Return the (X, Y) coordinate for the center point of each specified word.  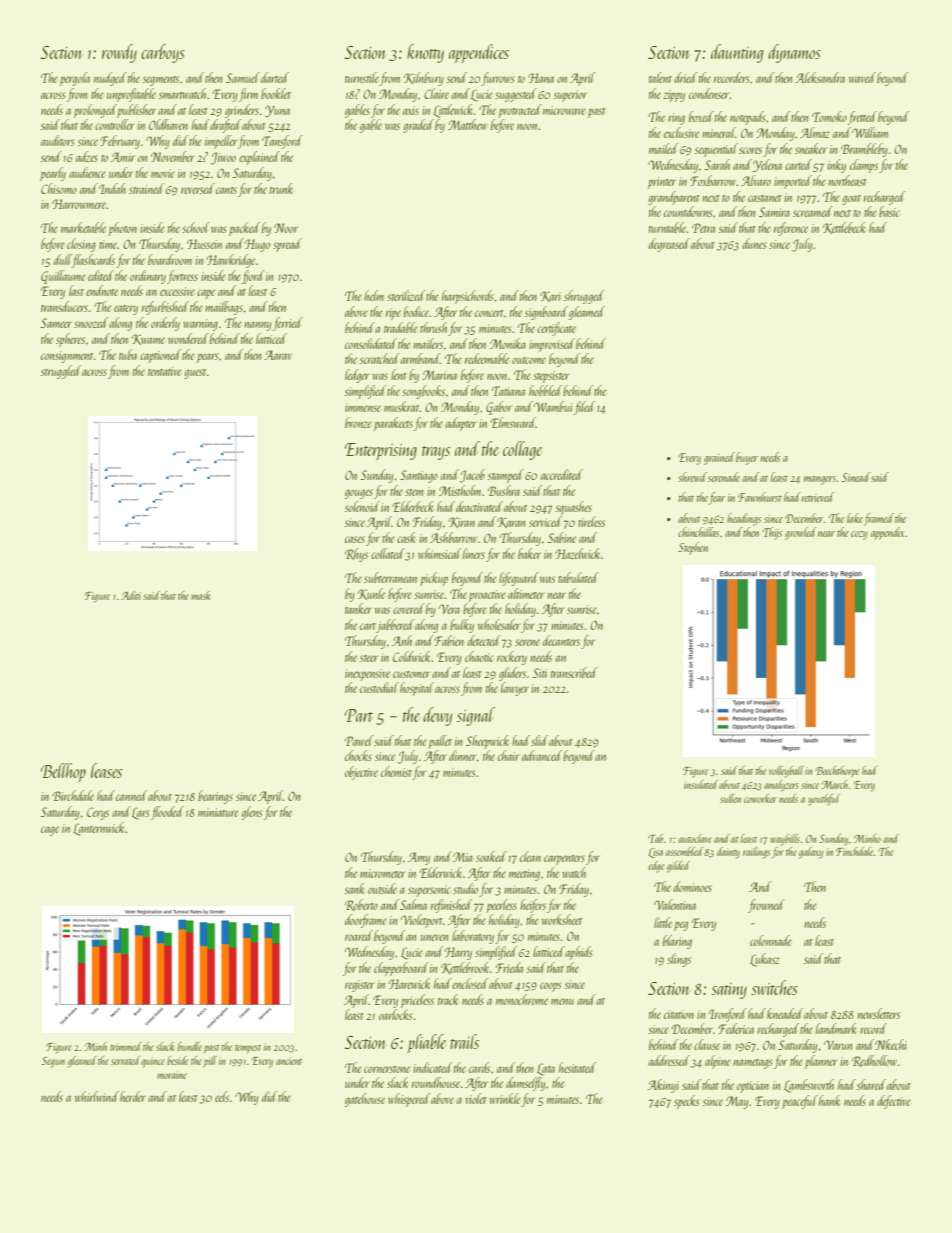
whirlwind (97, 1096)
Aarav (278, 355)
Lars (140, 813)
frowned (766, 906)
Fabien (449, 640)
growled (801, 533)
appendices (479, 53)
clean (530, 856)
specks (686, 1102)
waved (862, 77)
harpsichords (467, 297)
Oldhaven (168, 124)
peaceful (800, 1102)
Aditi (131, 595)
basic (889, 211)
